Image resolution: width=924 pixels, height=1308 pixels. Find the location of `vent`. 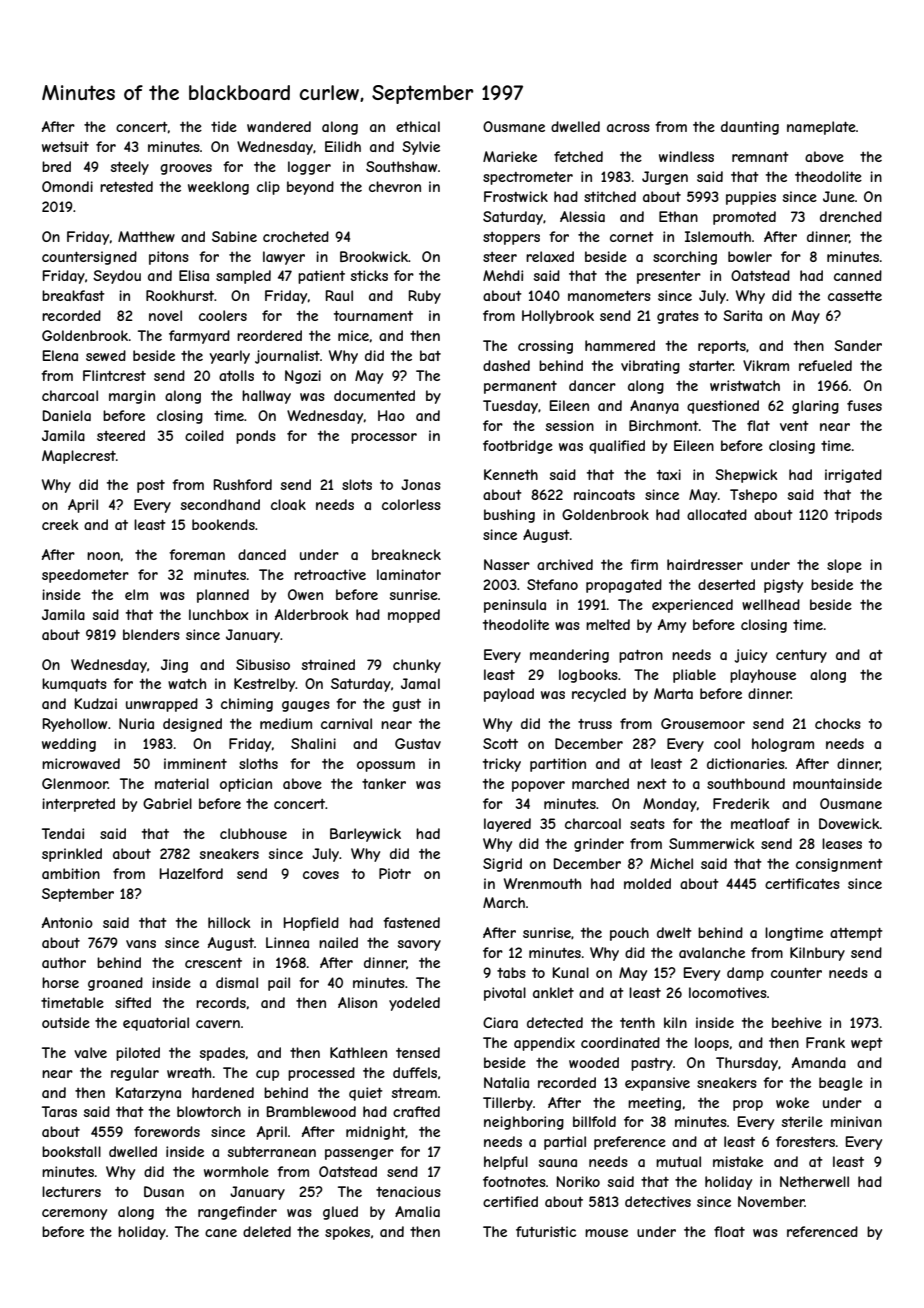

vent is located at coordinates (794, 426).
